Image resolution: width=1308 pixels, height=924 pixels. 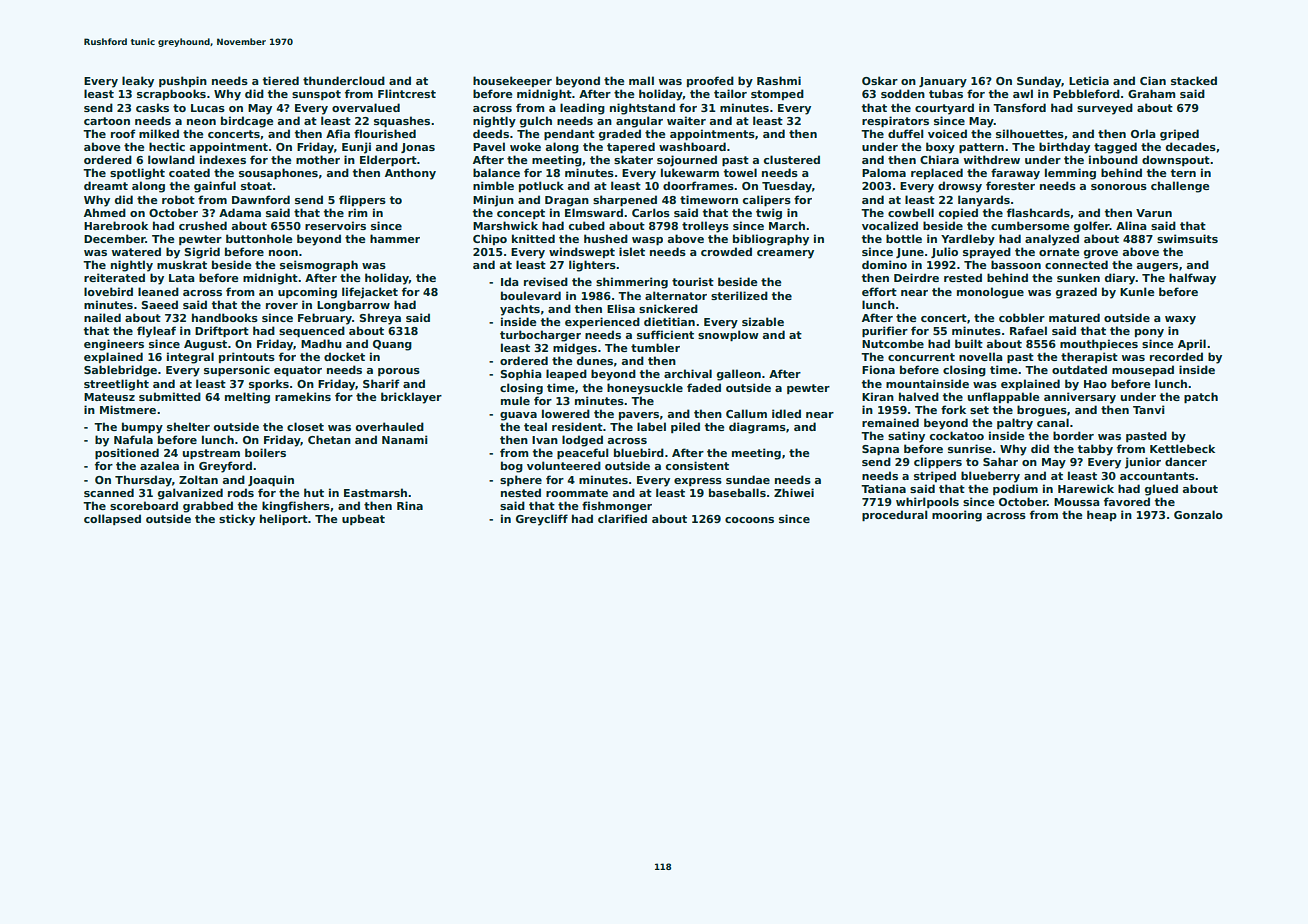 I want to click on Varun, so click(x=1154, y=213).
